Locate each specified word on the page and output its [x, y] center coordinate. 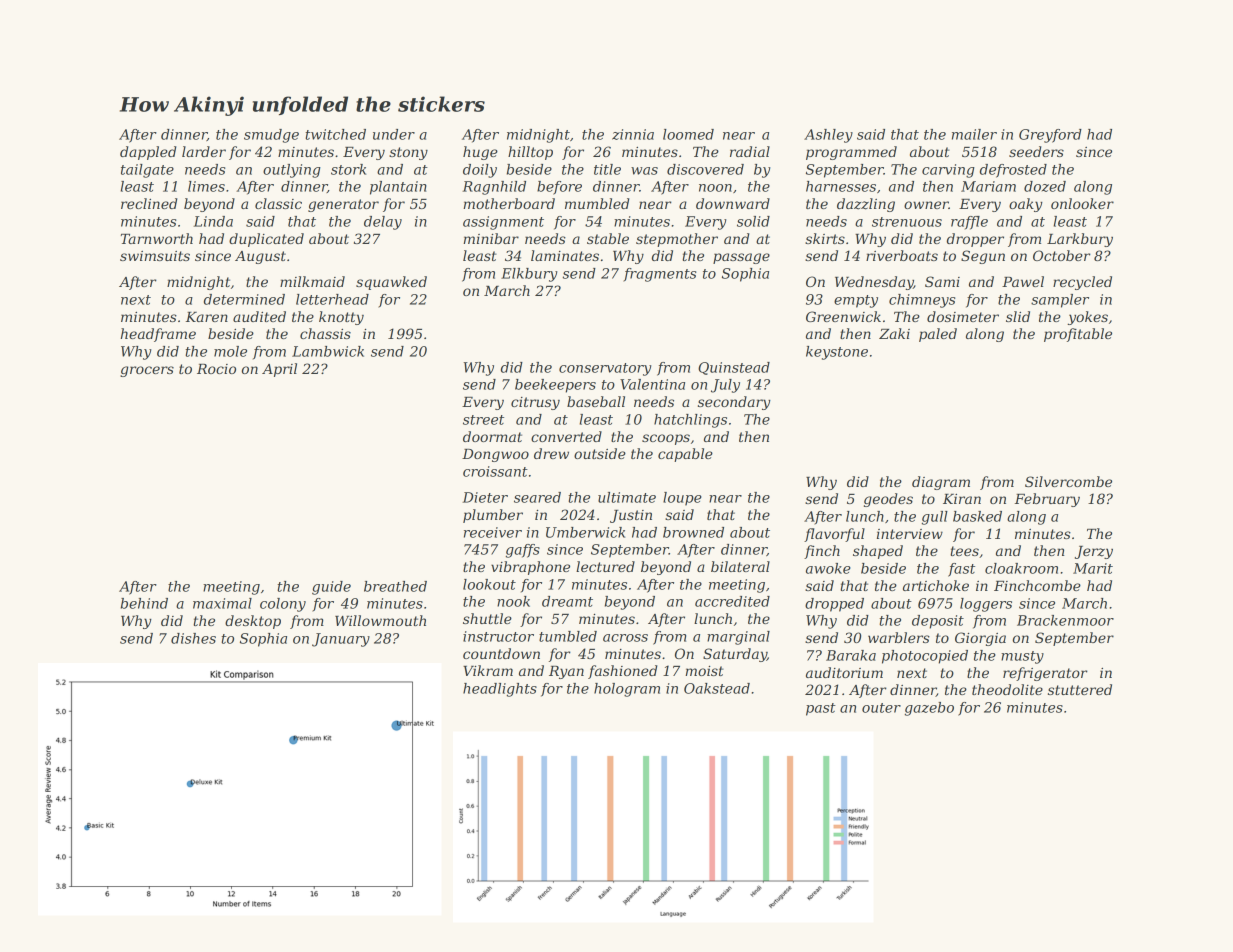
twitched [335, 134]
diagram [941, 483]
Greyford [1050, 136]
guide [331, 588]
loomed [688, 134]
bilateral [740, 566]
